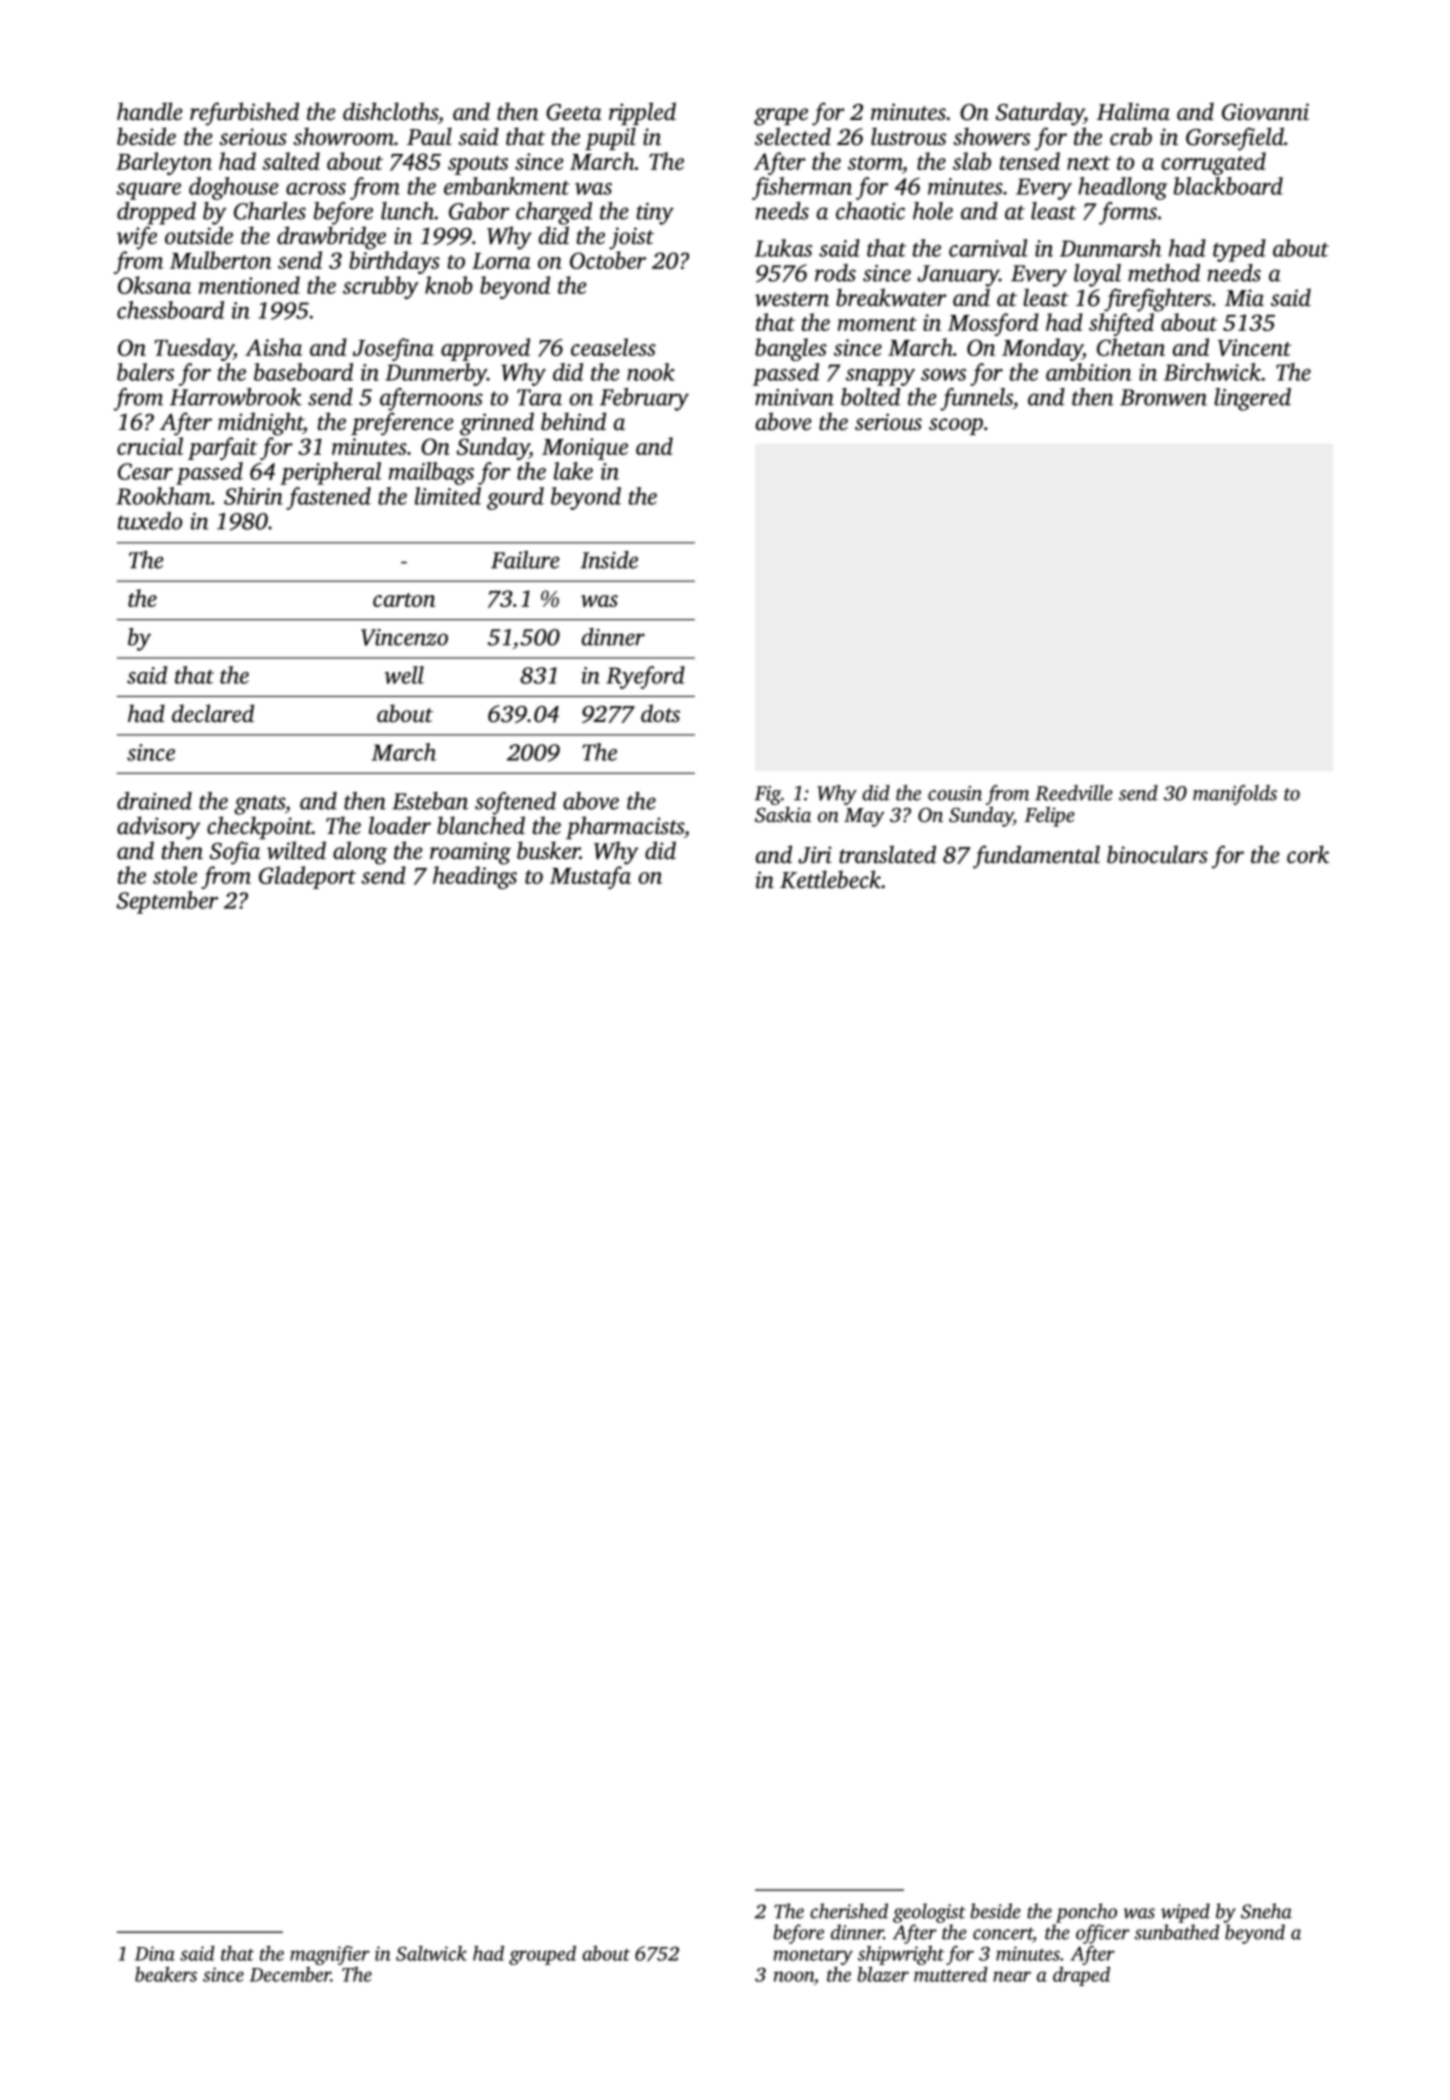 Image resolution: width=1450 pixels, height=2100 pixels. I want to click on cherished, so click(849, 1911).
